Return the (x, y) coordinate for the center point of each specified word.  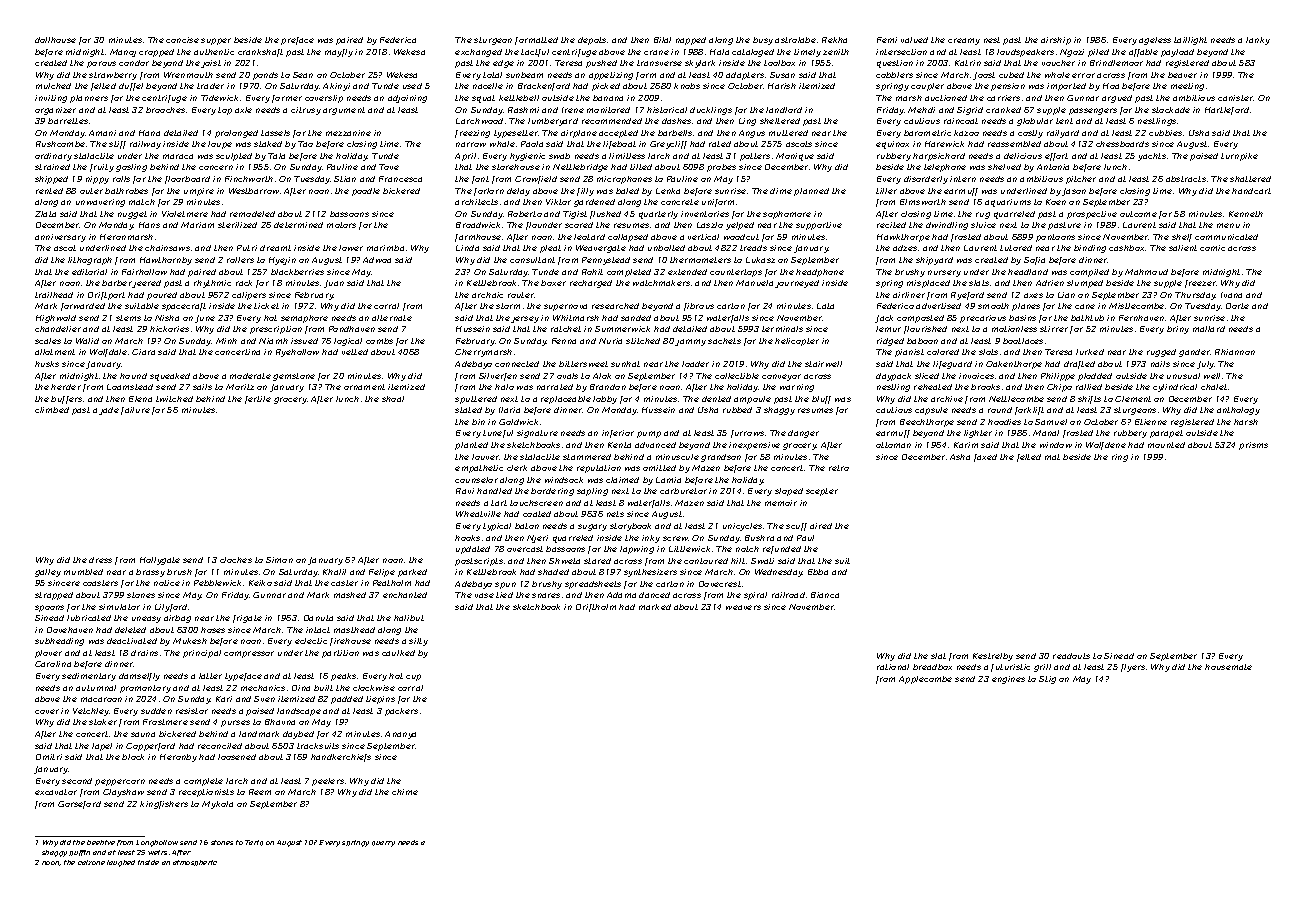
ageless (1155, 41)
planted (471, 446)
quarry (383, 844)
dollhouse (55, 40)
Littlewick (689, 549)
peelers (328, 782)
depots (592, 41)
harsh (1246, 422)
